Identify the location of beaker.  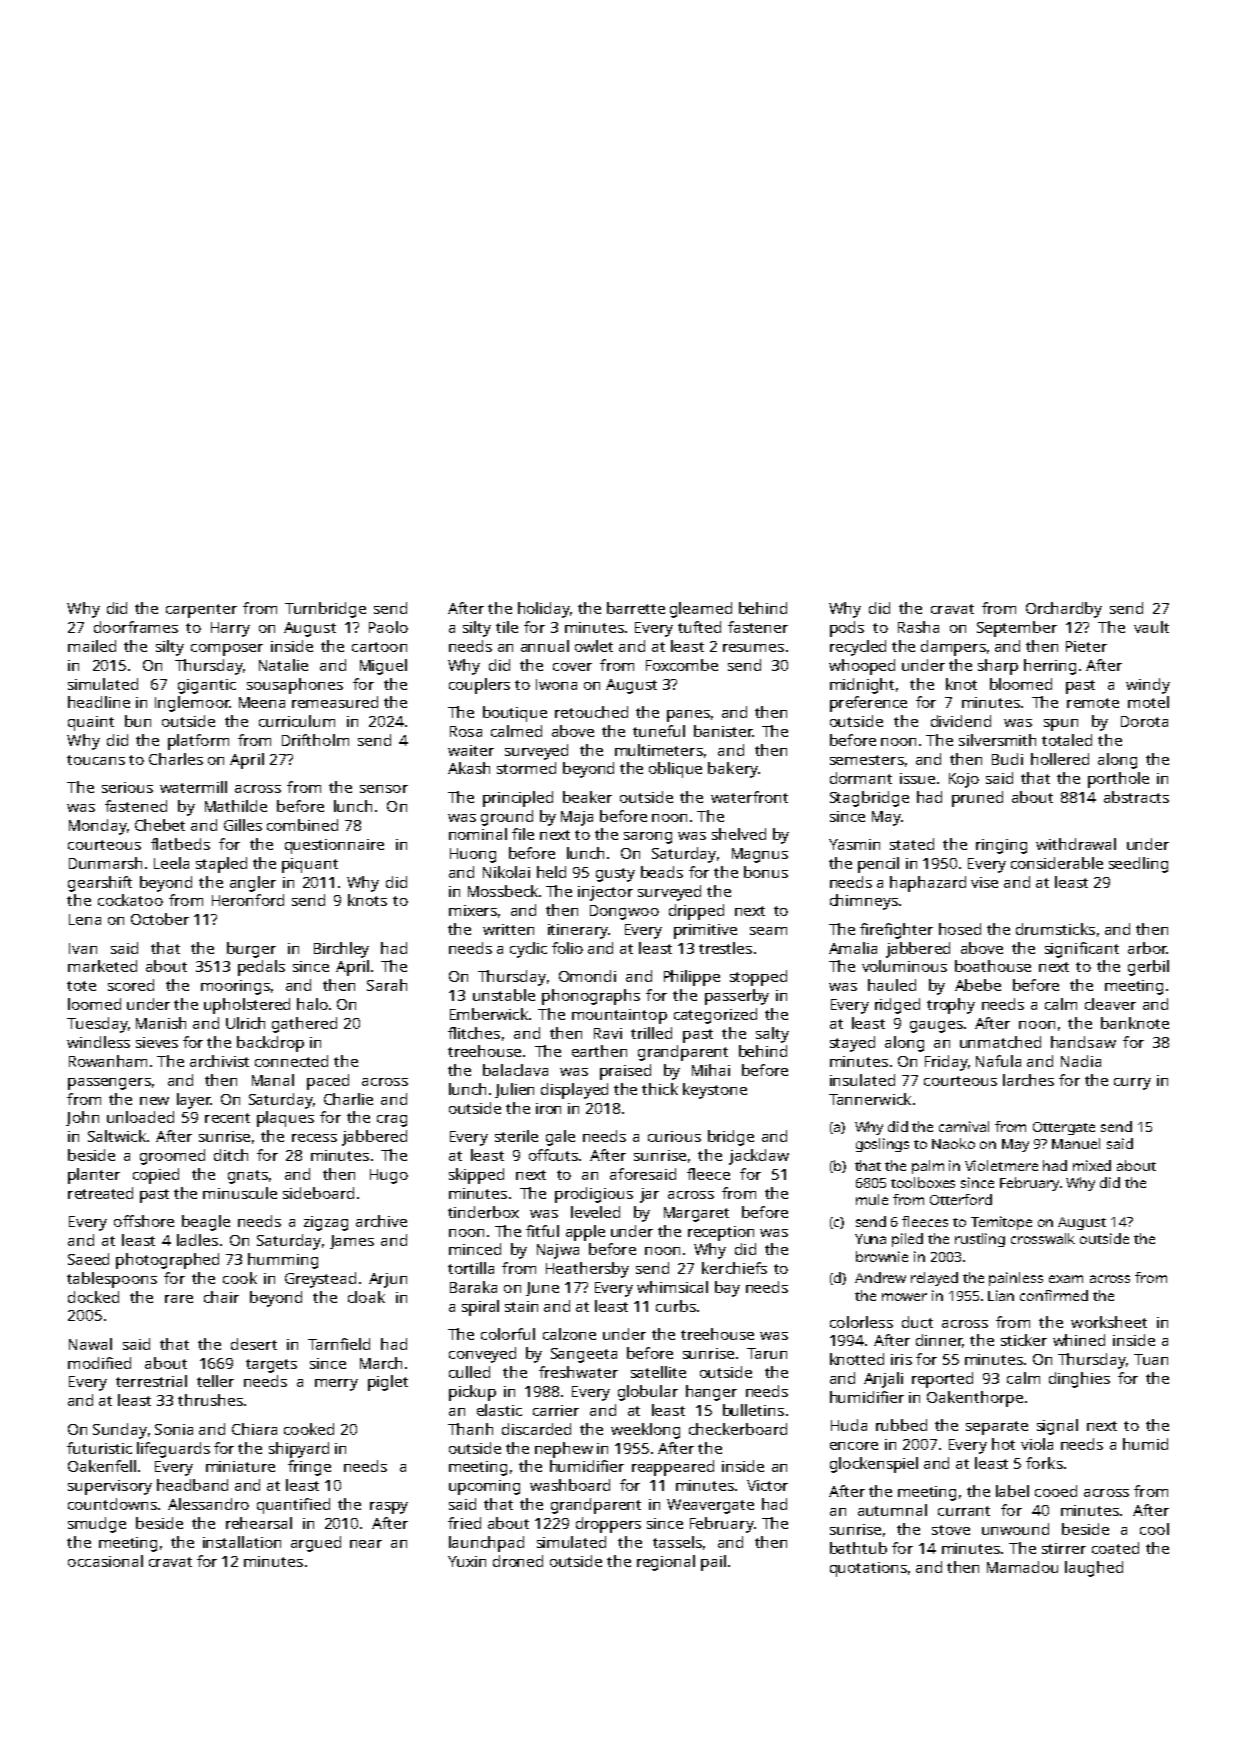
(587, 797).
